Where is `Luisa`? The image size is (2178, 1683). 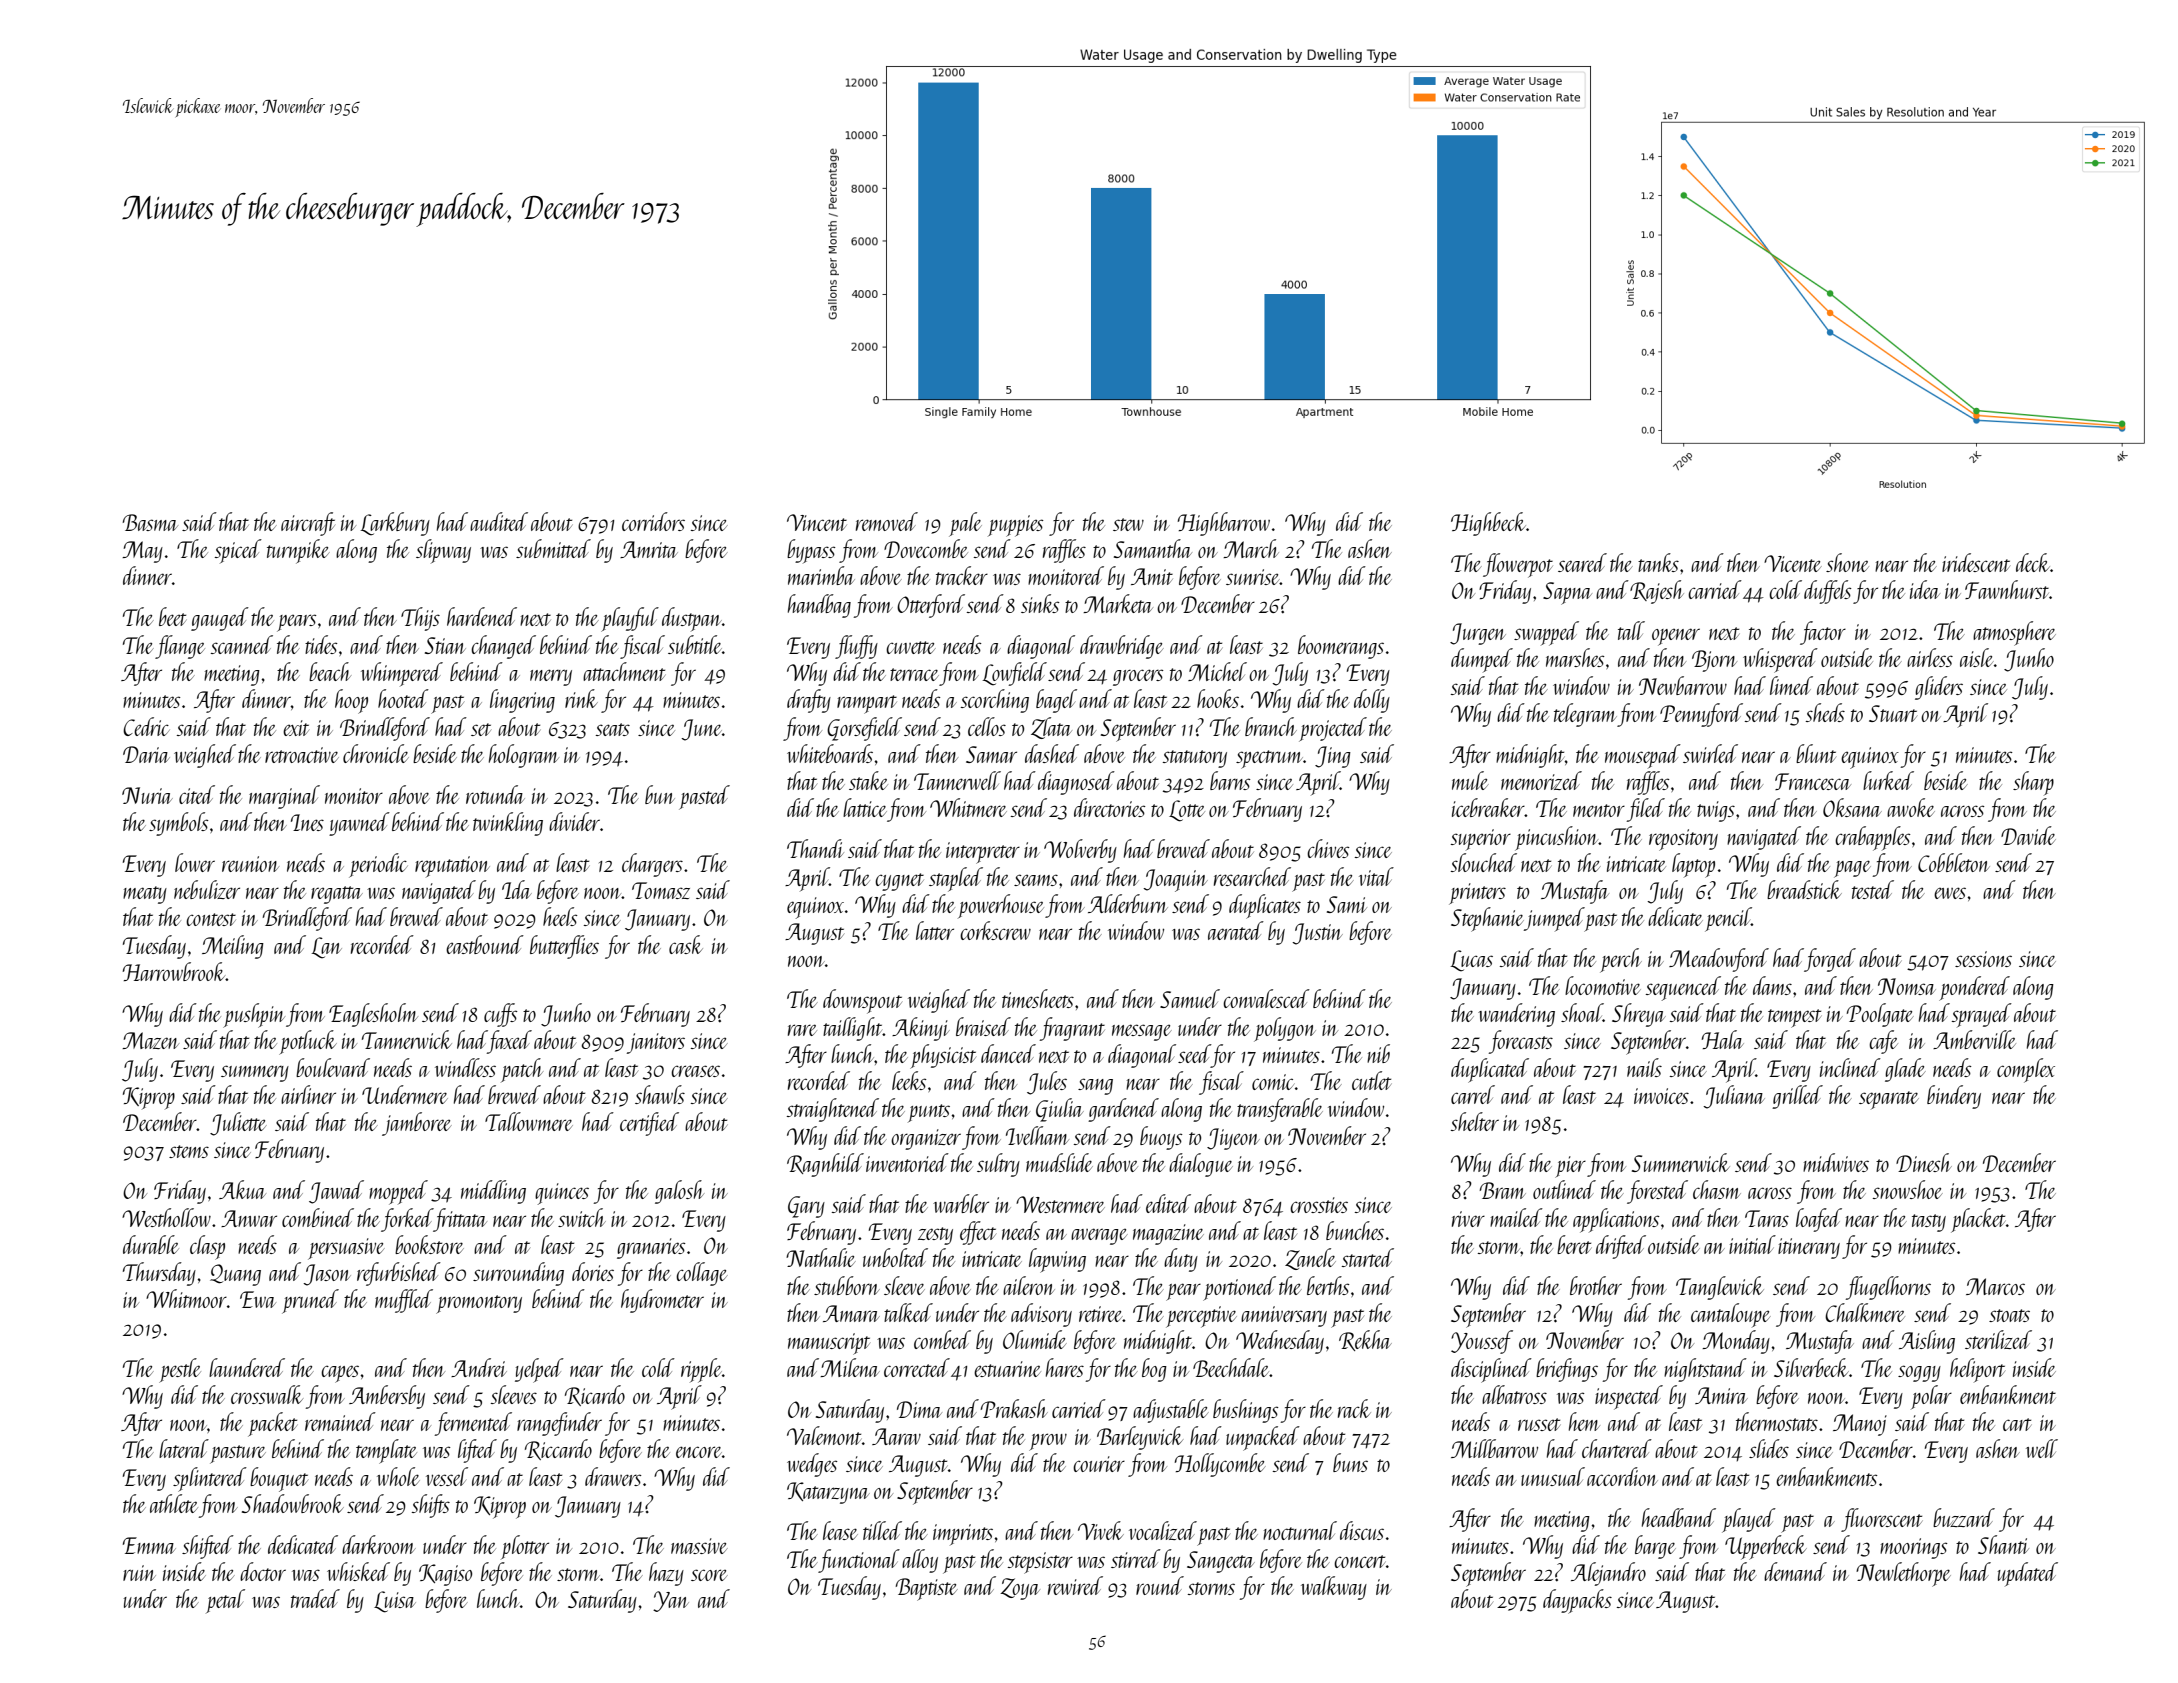 Luisa is located at coordinates (395, 1602).
